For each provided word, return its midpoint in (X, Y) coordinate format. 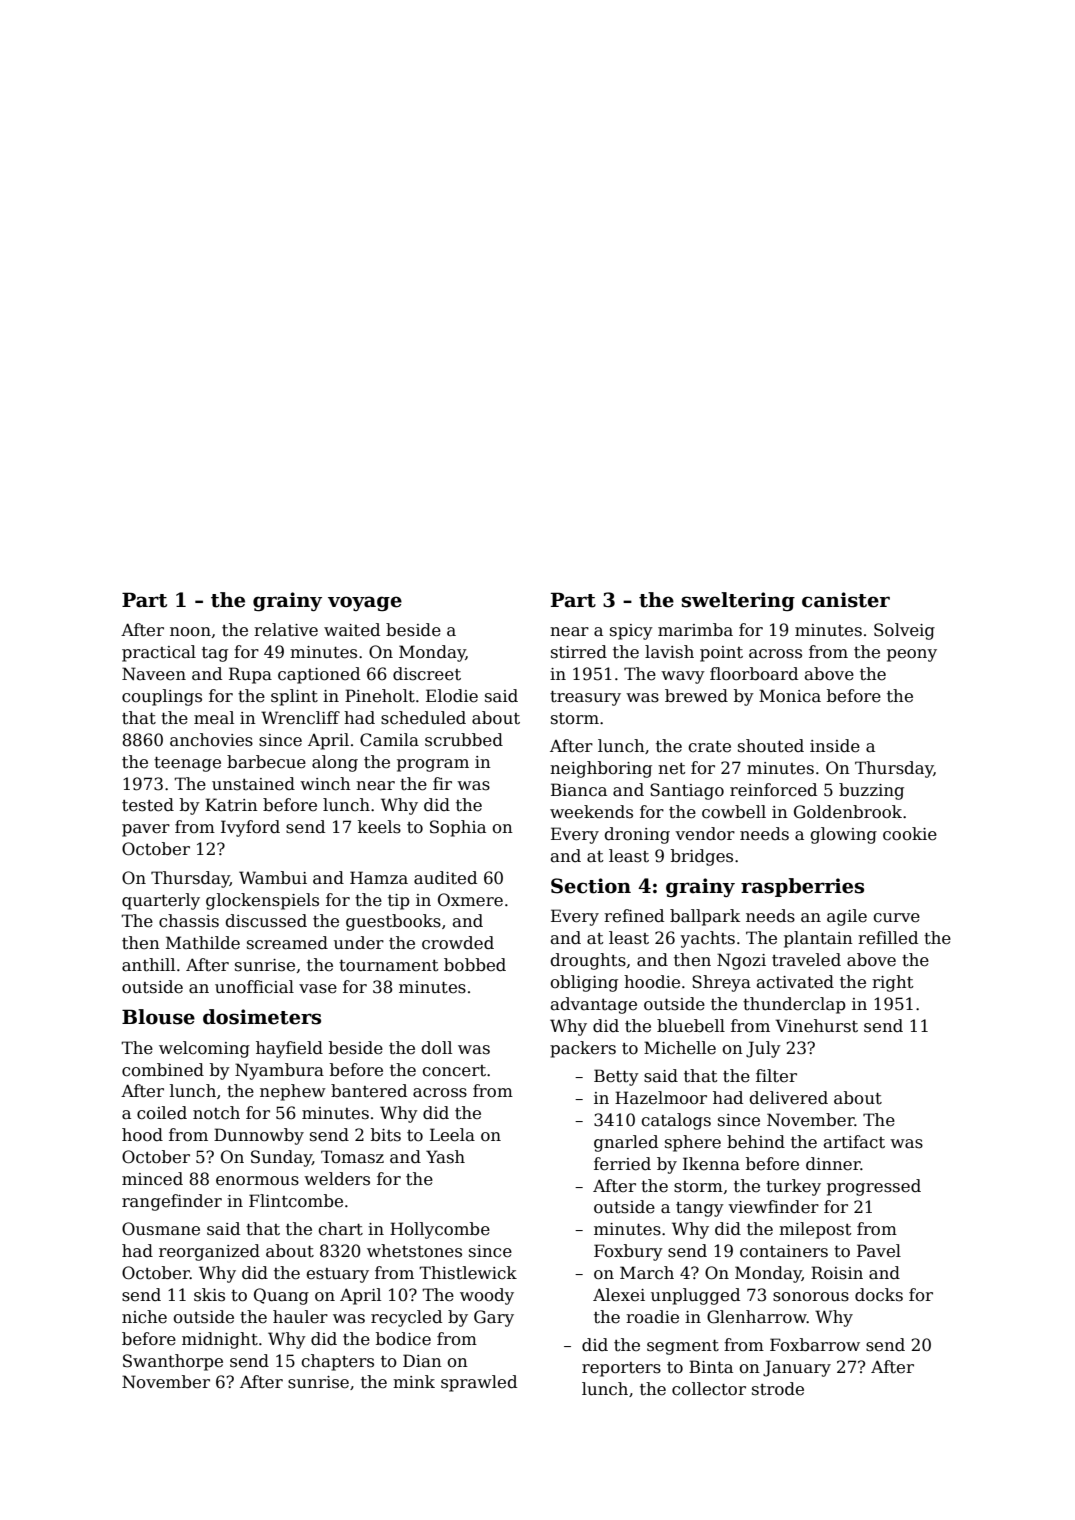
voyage (365, 603)
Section (591, 886)
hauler (300, 1317)
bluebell (691, 1026)
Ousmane (161, 1229)
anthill (148, 965)
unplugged (695, 1296)
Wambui (273, 878)
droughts (588, 961)
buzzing (871, 791)
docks (879, 1295)
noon (190, 631)
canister (846, 600)
